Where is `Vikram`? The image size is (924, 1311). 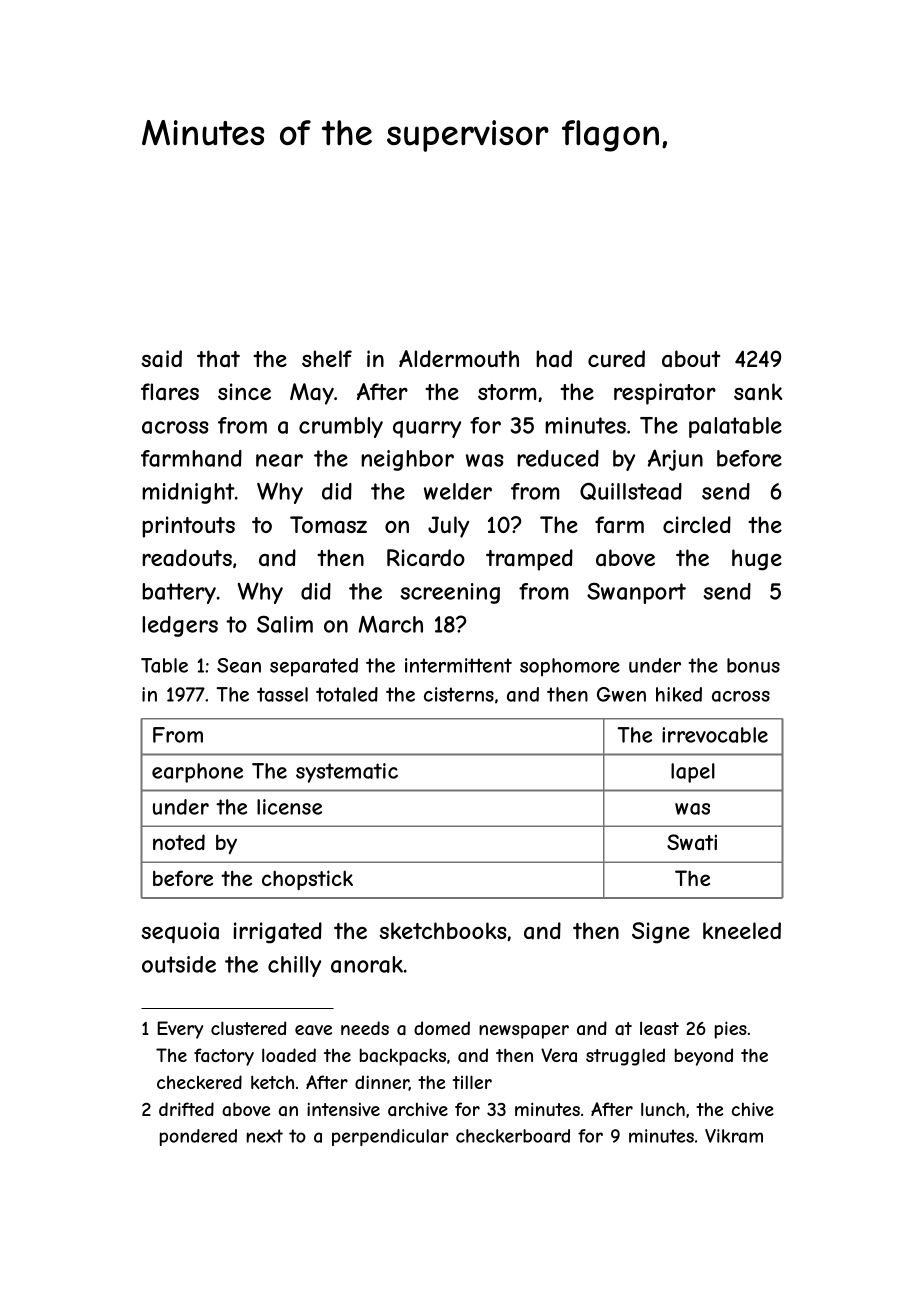
Vikram is located at coordinates (734, 1136).
